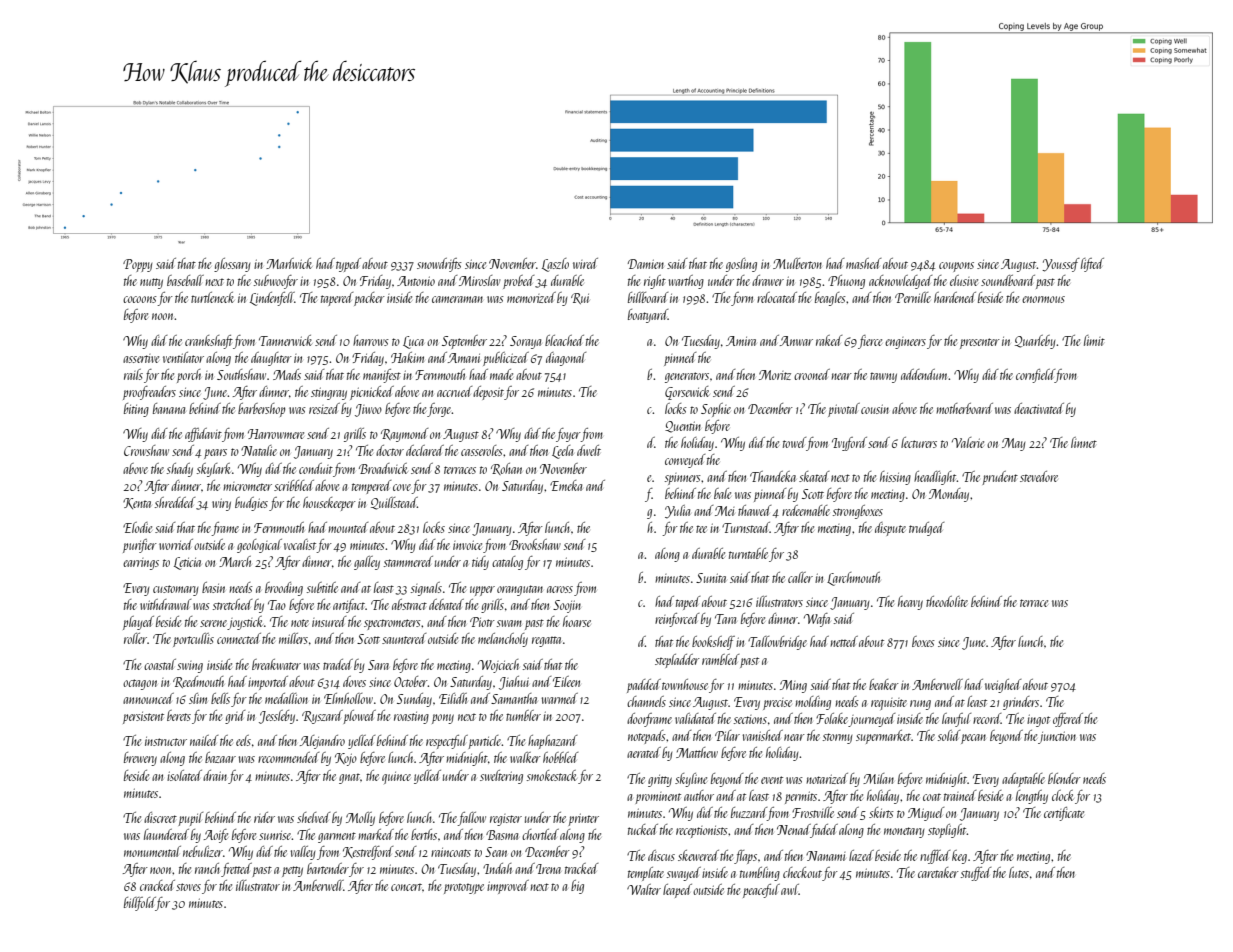 Image resolution: width=1233 pixels, height=952 pixels. What do you see at coordinates (1061, 265) in the screenshot?
I see `Youssef` at bounding box center [1061, 265].
